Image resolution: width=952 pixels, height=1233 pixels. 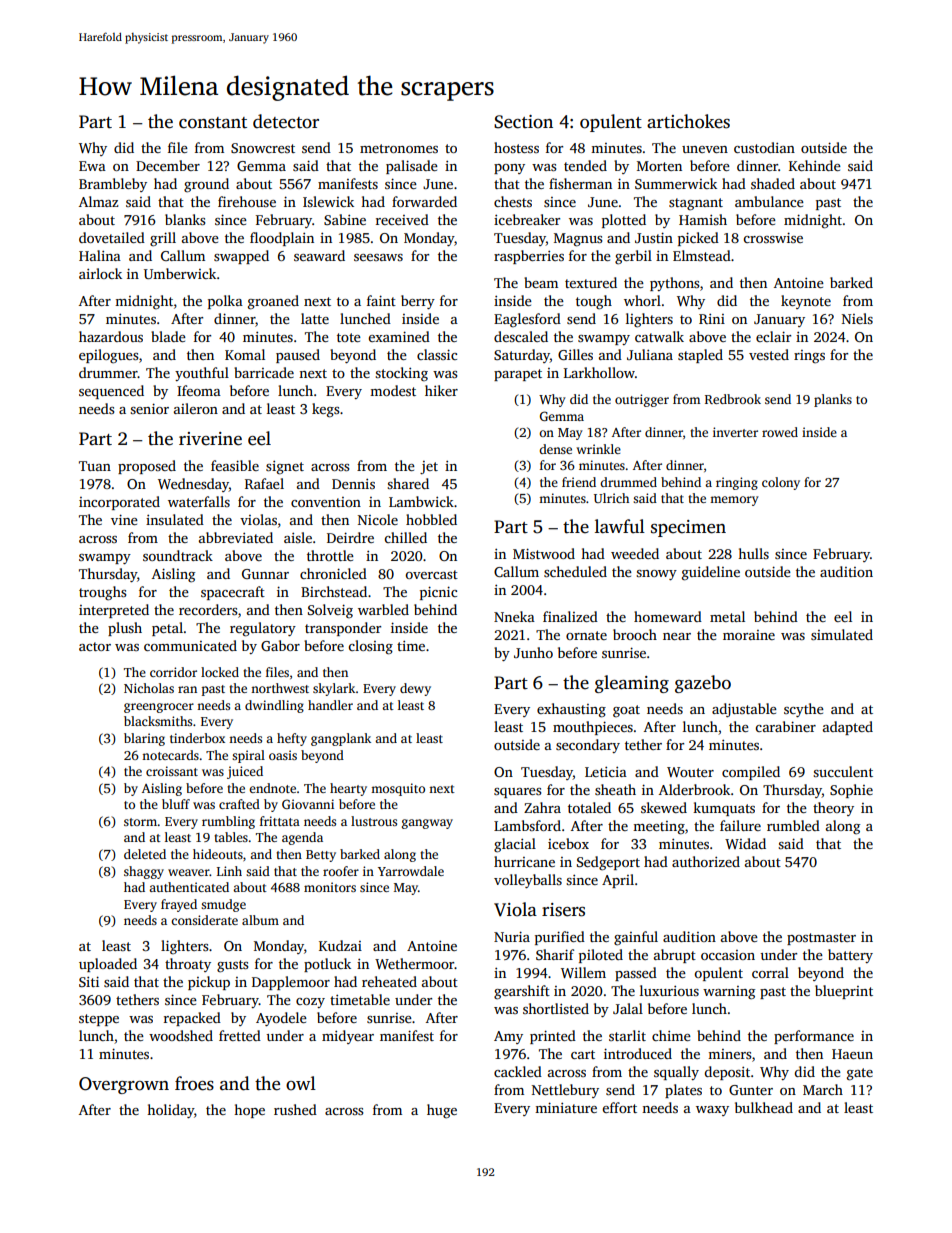 I want to click on mosquito, so click(x=398, y=789).
